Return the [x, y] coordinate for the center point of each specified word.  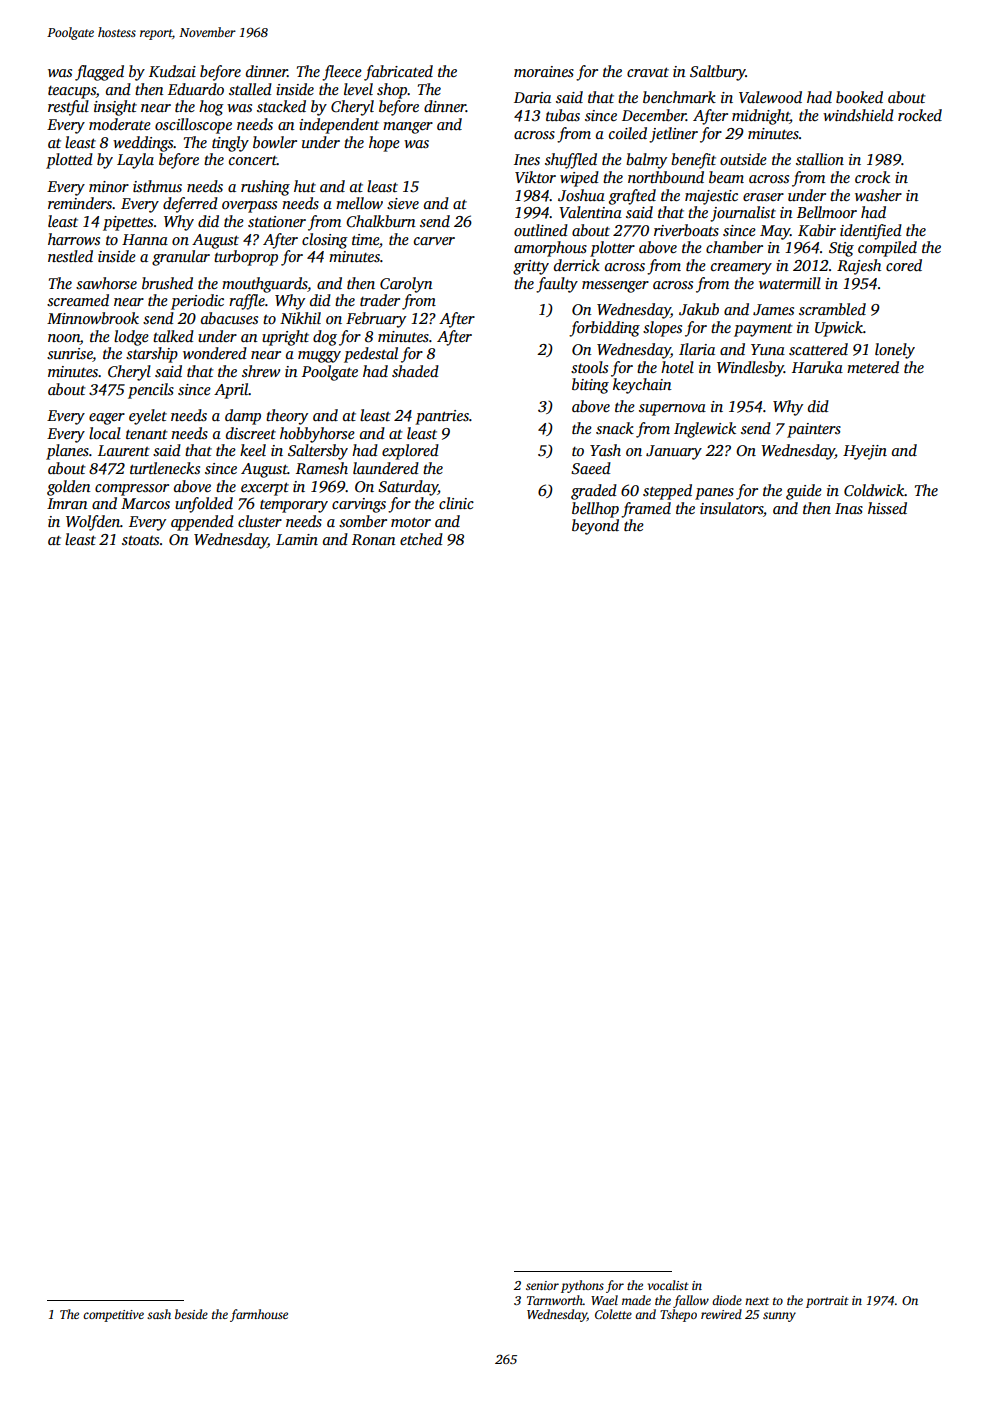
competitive [113, 1316]
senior [542, 1285]
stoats [140, 540]
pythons [582, 1286]
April [231, 391]
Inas [849, 508]
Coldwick [874, 490]
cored [904, 265]
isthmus [157, 186]
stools [589, 367]
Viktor [535, 177]
